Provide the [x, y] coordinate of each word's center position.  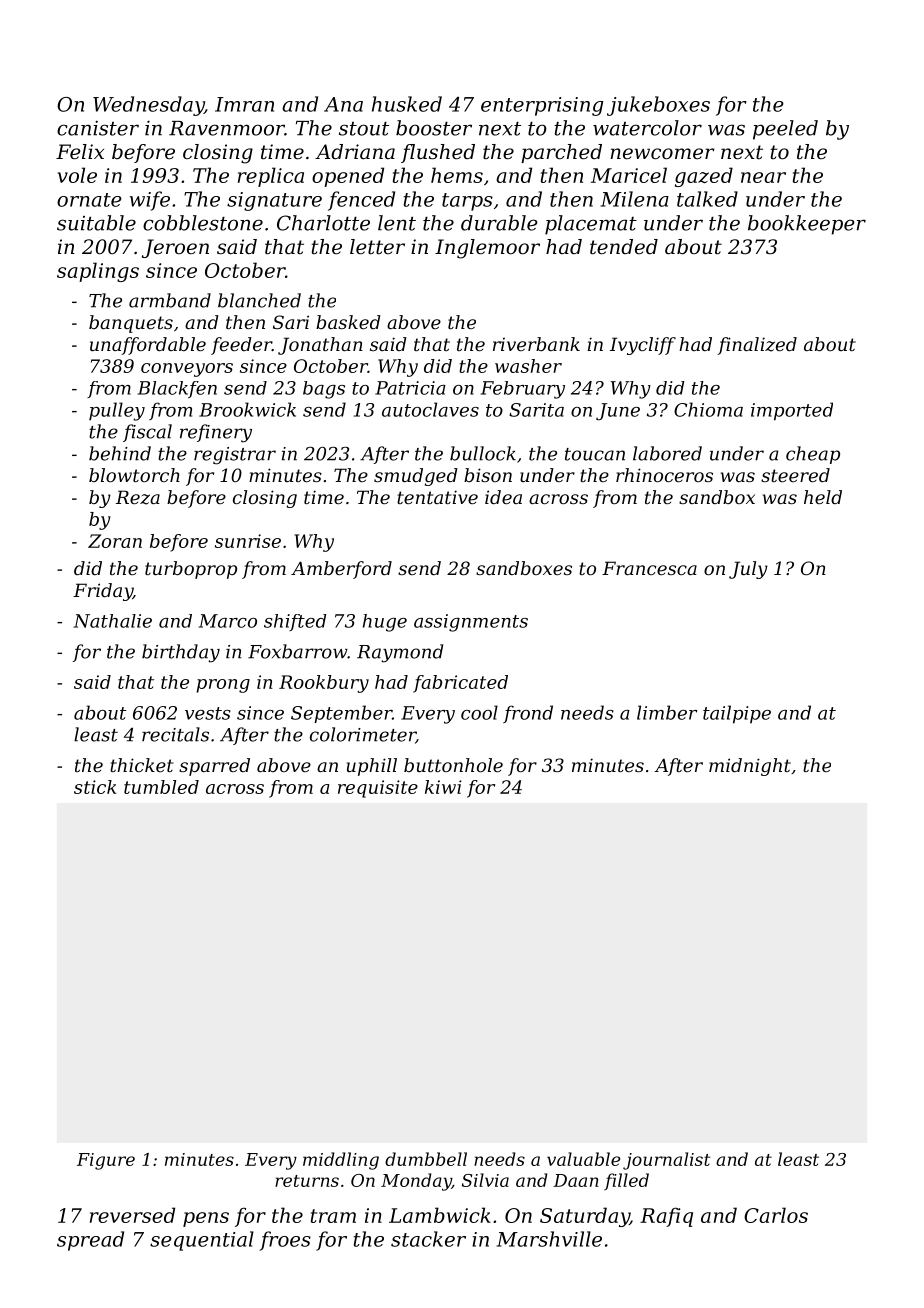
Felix [80, 152]
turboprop [191, 570]
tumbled [161, 787]
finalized [757, 346]
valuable [583, 1159]
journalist [666, 1161]
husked [407, 104]
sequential [202, 1241]
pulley [117, 411]
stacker [428, 1239]
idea [503, 497]
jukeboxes [658, 106]
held [823, 497]
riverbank [536, 344]
